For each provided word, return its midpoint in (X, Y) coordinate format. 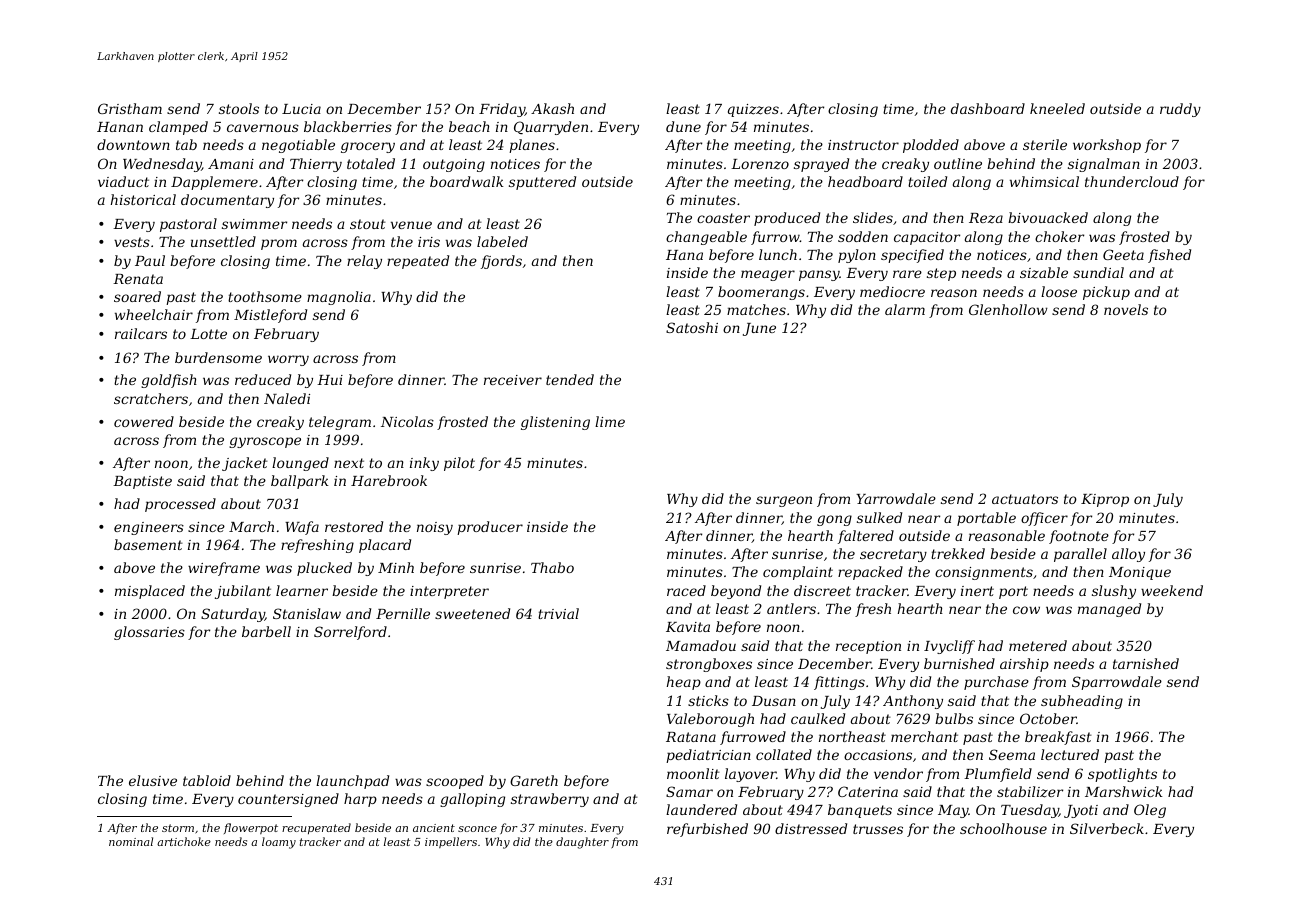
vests (132, 242)
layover (750, 775)
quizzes (753, 110)
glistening (555, 423)
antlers (791, 608)
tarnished (1146, 663)
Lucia (301, 109)
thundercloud (1132, 181)
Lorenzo (760, 164)
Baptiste (142, 482)
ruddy (1180, 110)
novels (1126, 309)
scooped (455, 782)
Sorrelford (350, 633)
